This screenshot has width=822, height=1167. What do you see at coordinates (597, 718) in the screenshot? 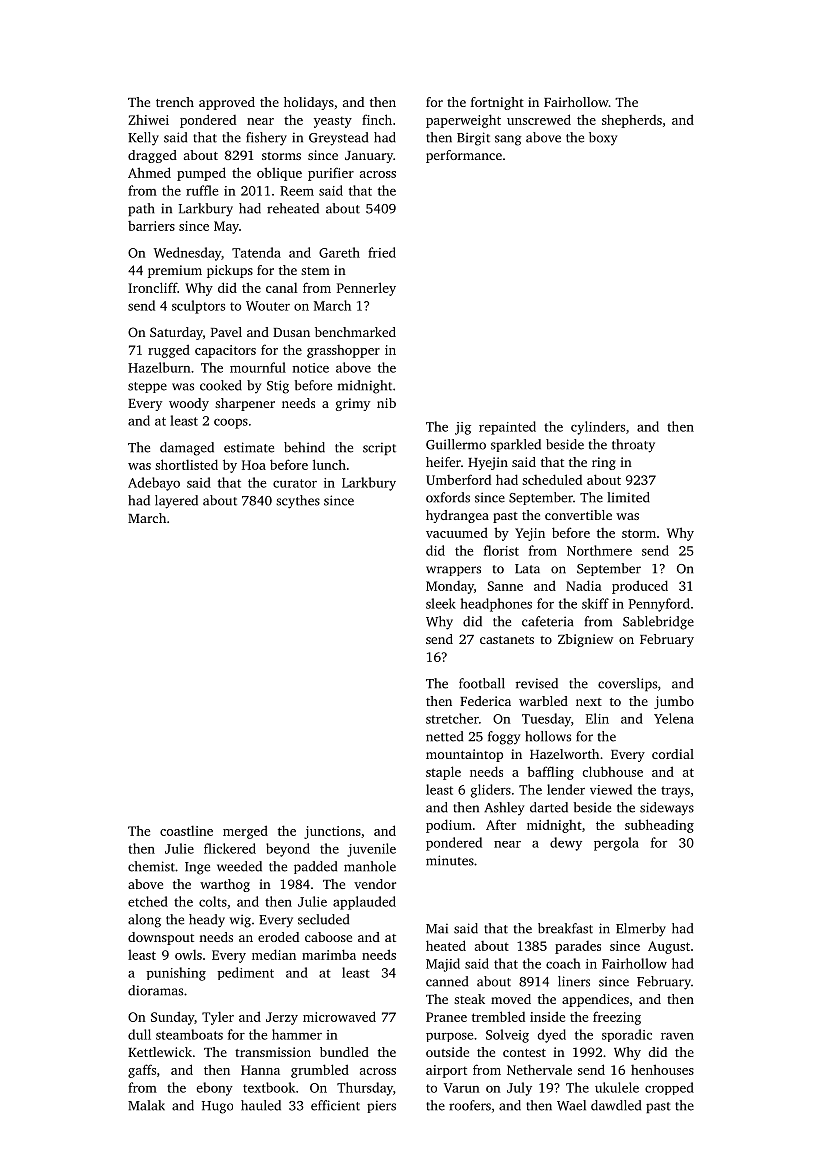
I see `Elin` at bounding box center [597, 718].
